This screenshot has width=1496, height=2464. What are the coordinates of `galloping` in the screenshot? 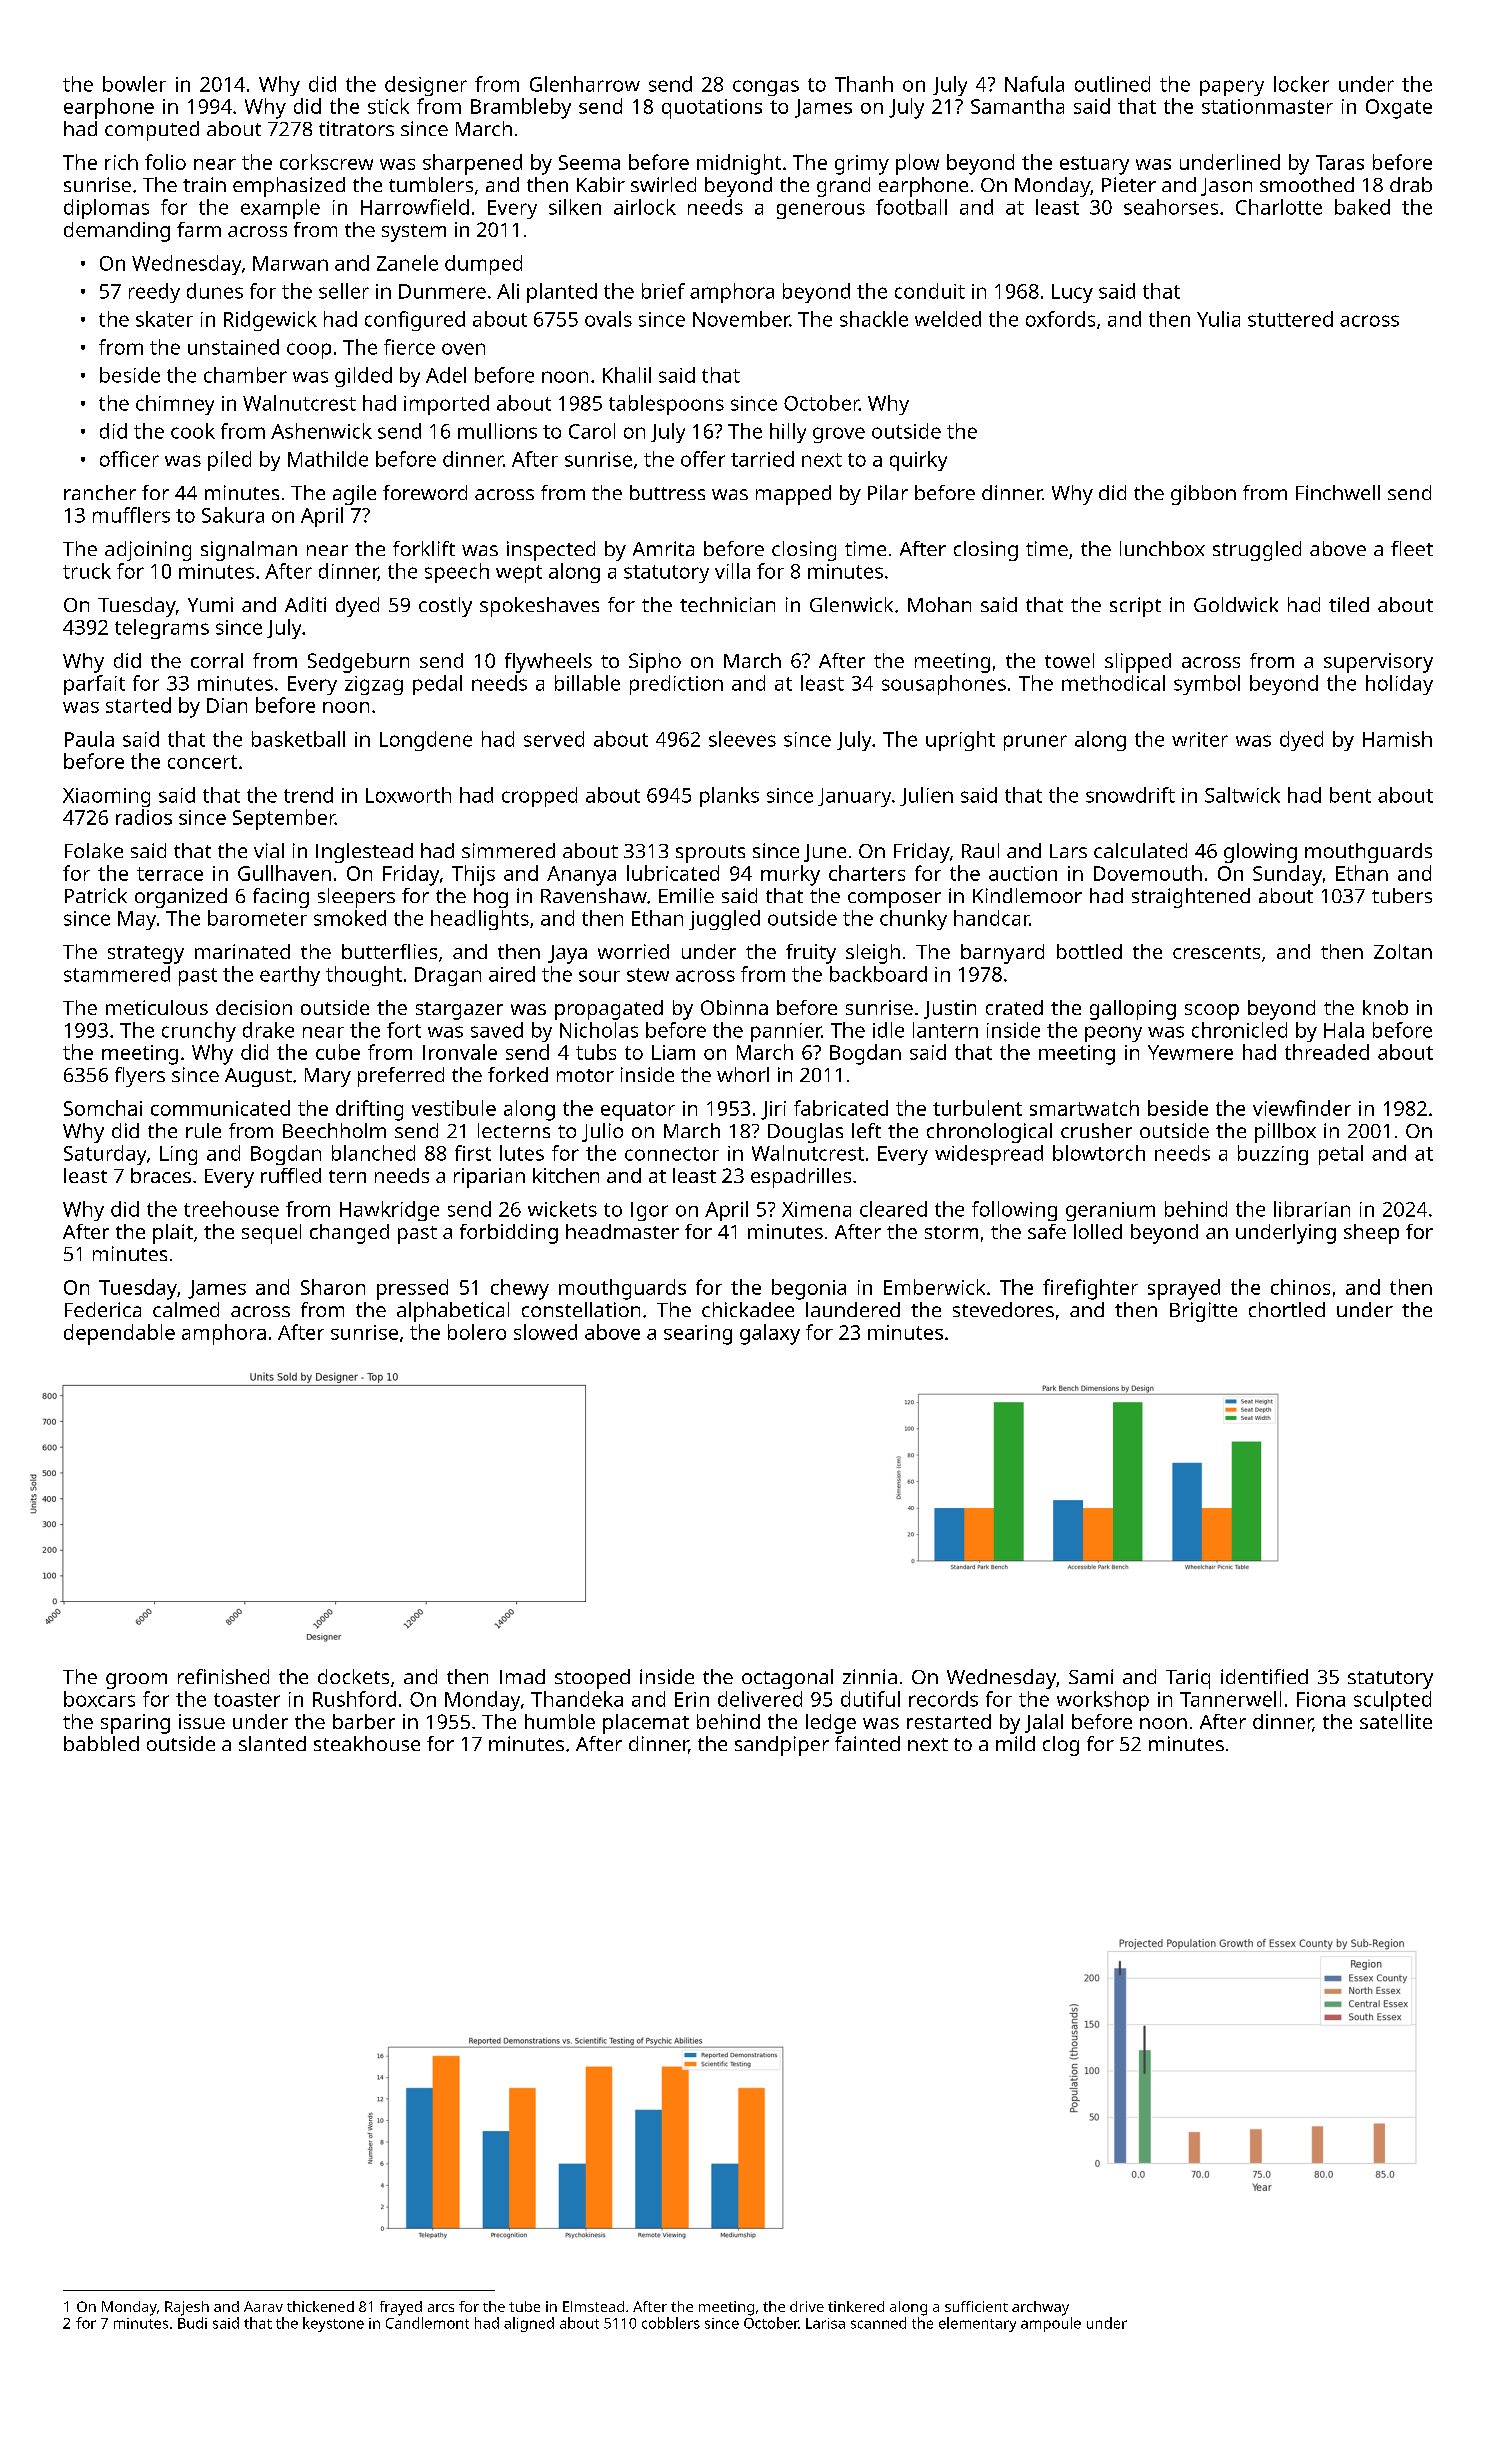 It's located at (1133, 1010).
